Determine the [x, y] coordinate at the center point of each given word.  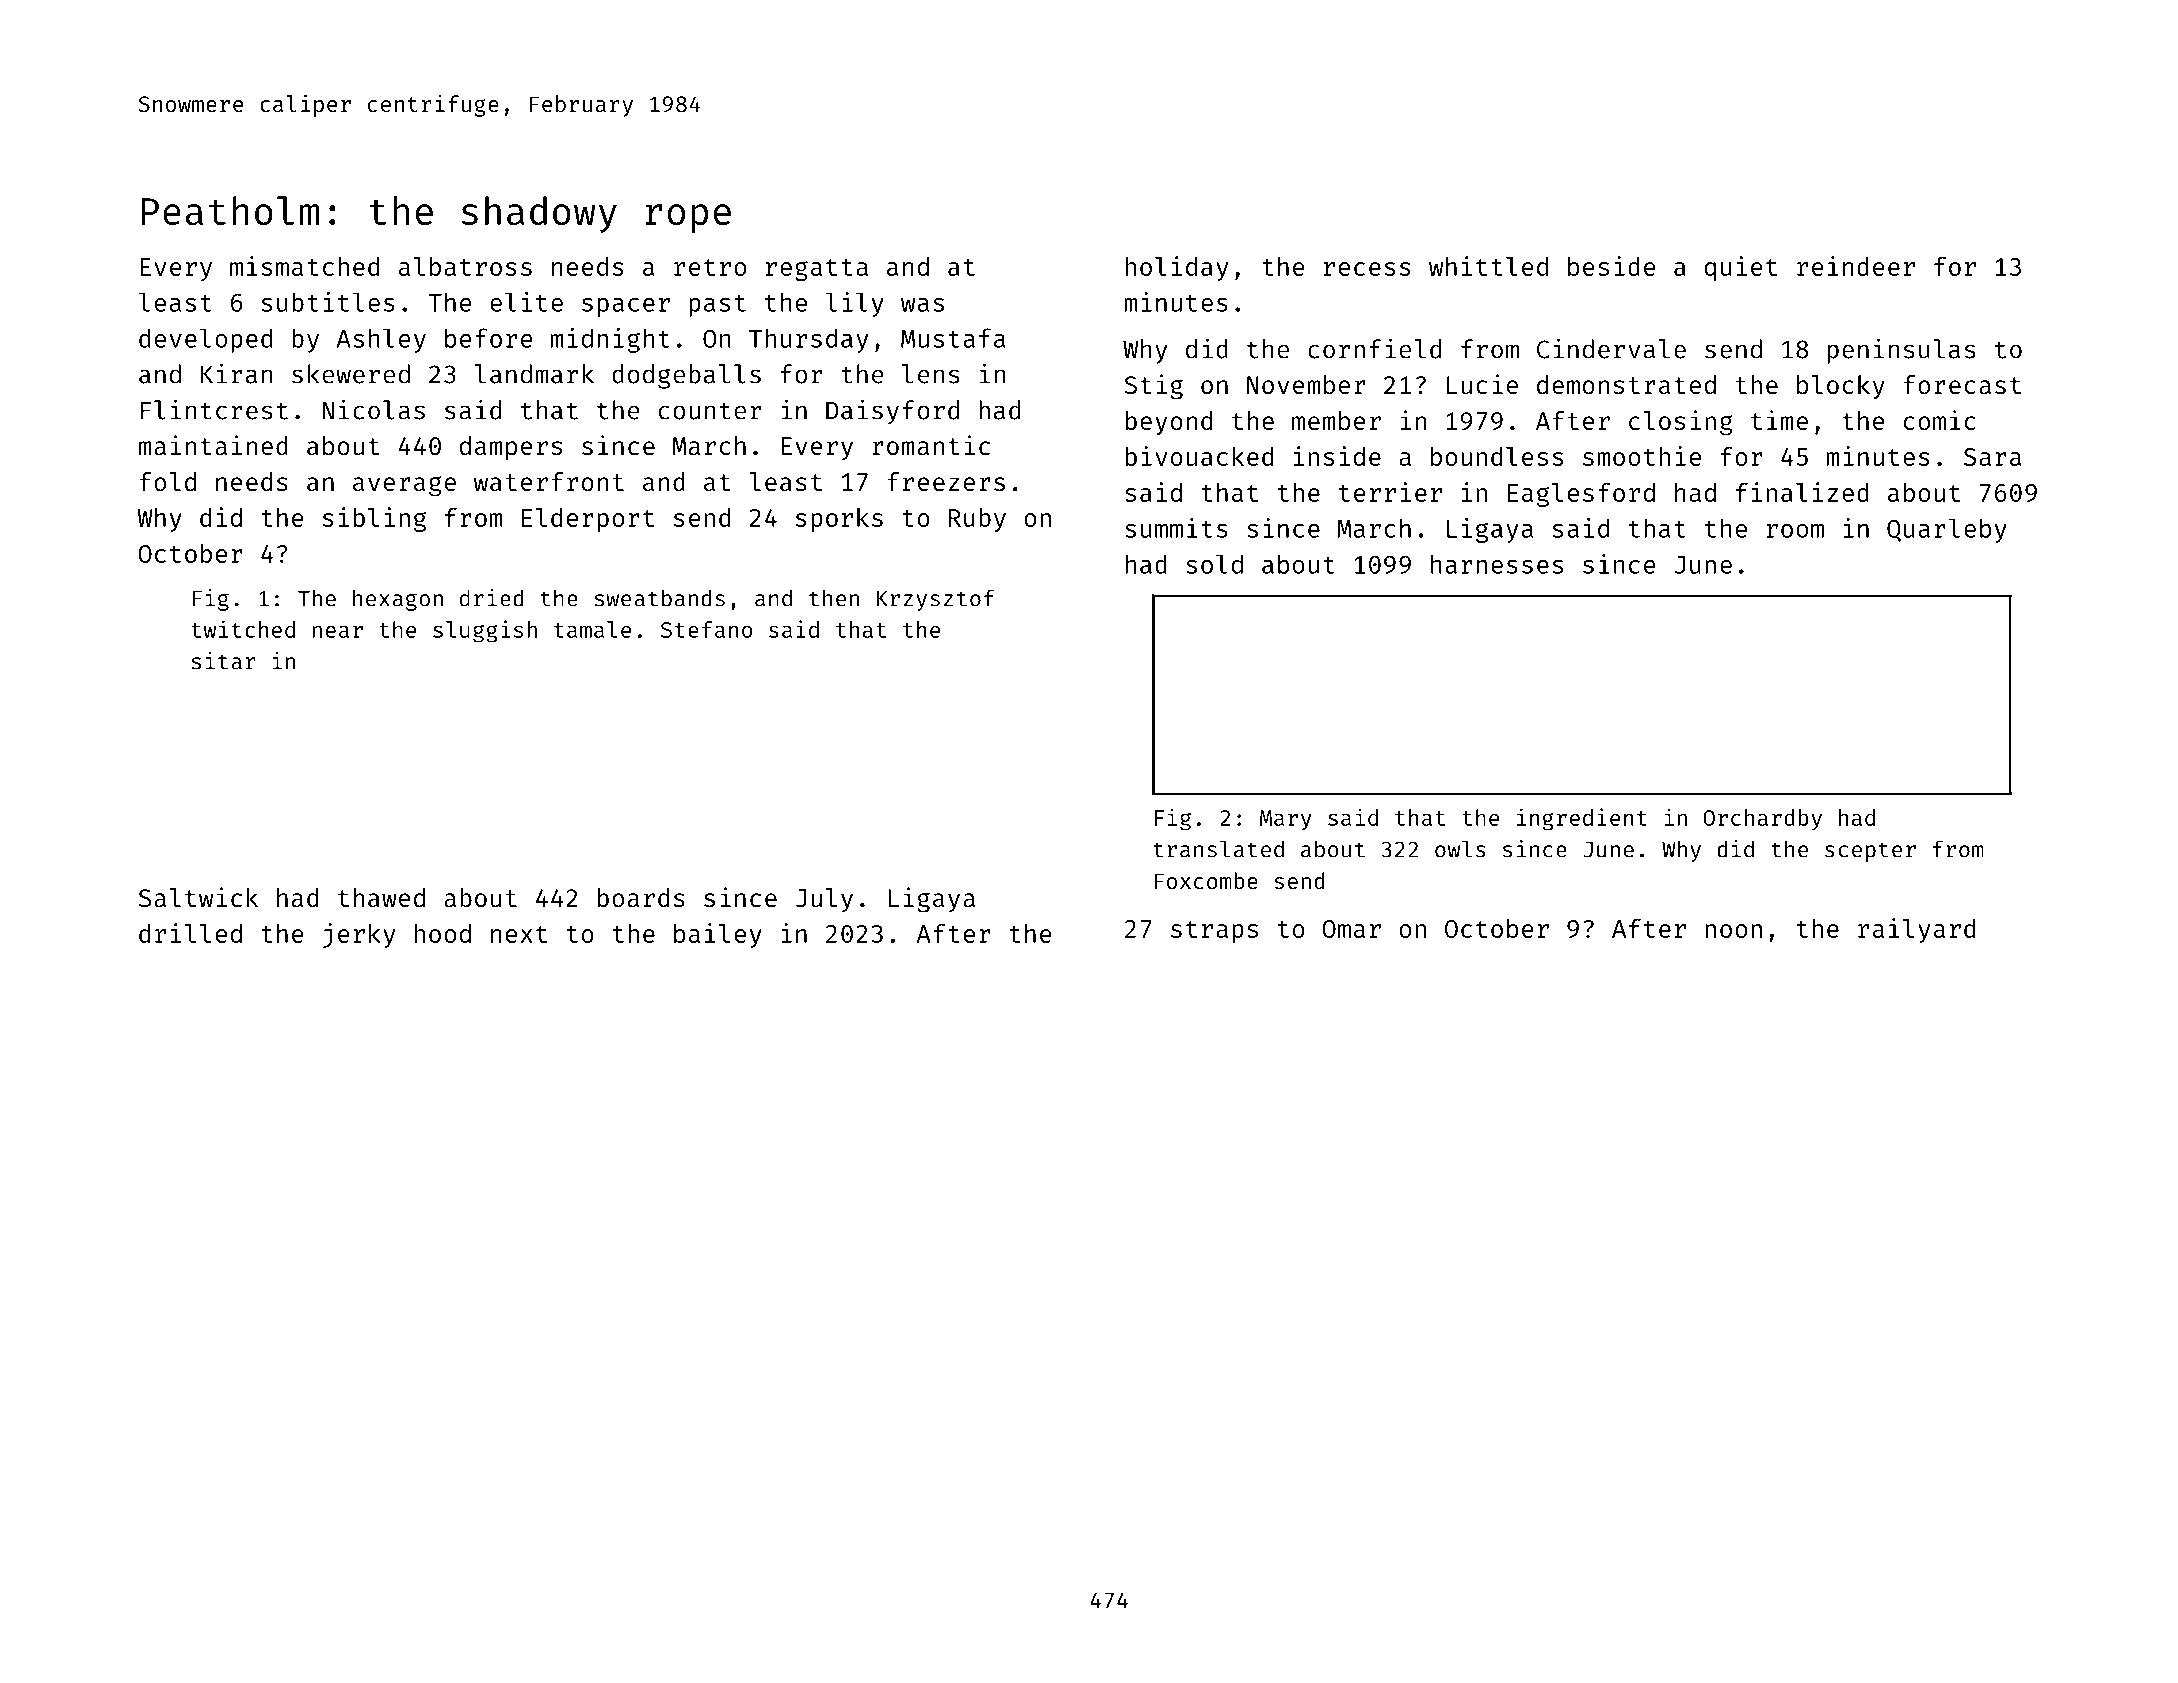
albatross [465, 266]
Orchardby [1762, 820]
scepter [1870, 852]
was [922, 305]
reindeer [1856, 266]
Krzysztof [936, 600]
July [824, 900]
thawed [381, 898]
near [337, 631]
